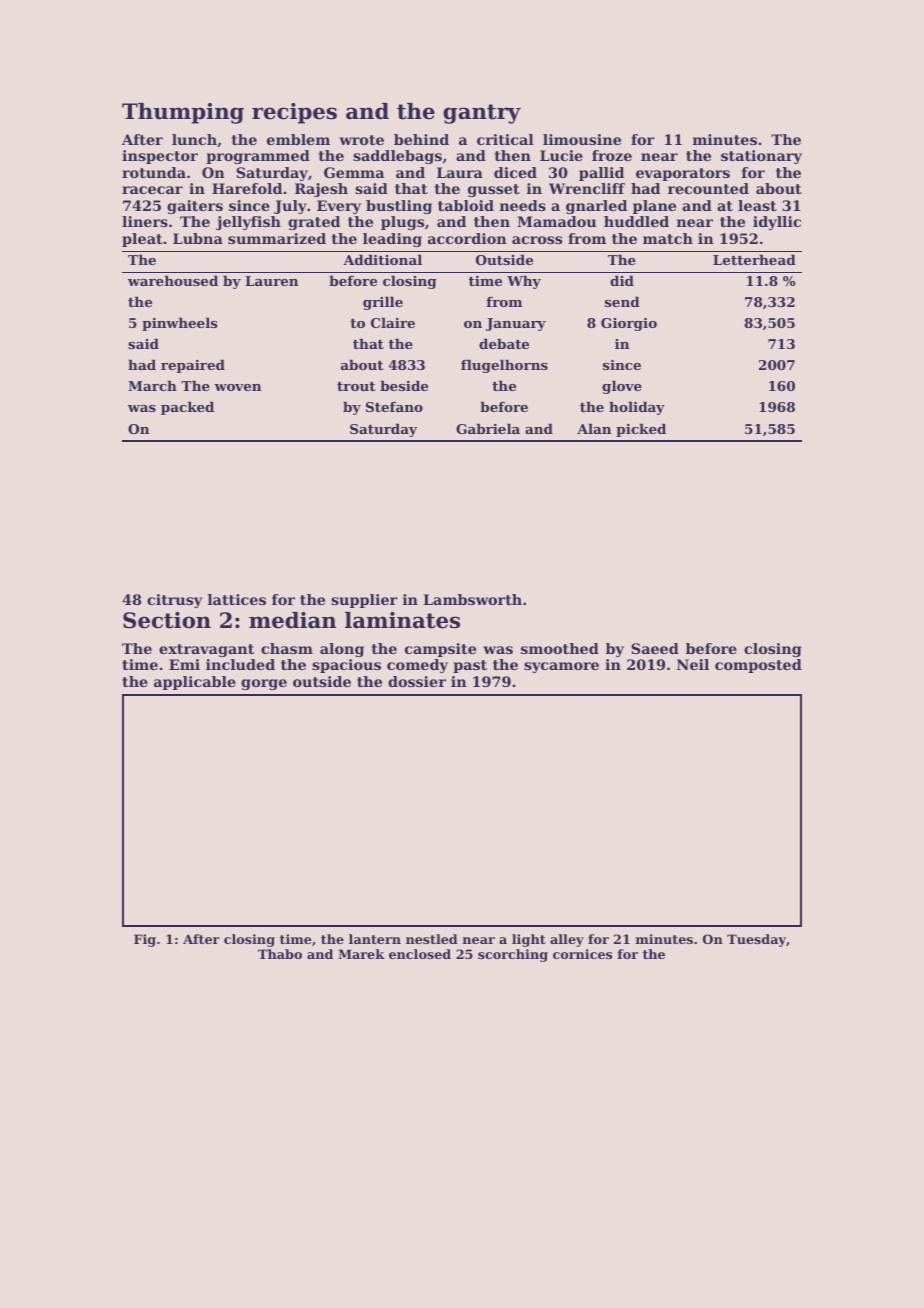 The height and width of the screenshot is (1308, 924). Describe the element at coordinates (280, 954) in the screenshot. I see `Thabo` at that location.
